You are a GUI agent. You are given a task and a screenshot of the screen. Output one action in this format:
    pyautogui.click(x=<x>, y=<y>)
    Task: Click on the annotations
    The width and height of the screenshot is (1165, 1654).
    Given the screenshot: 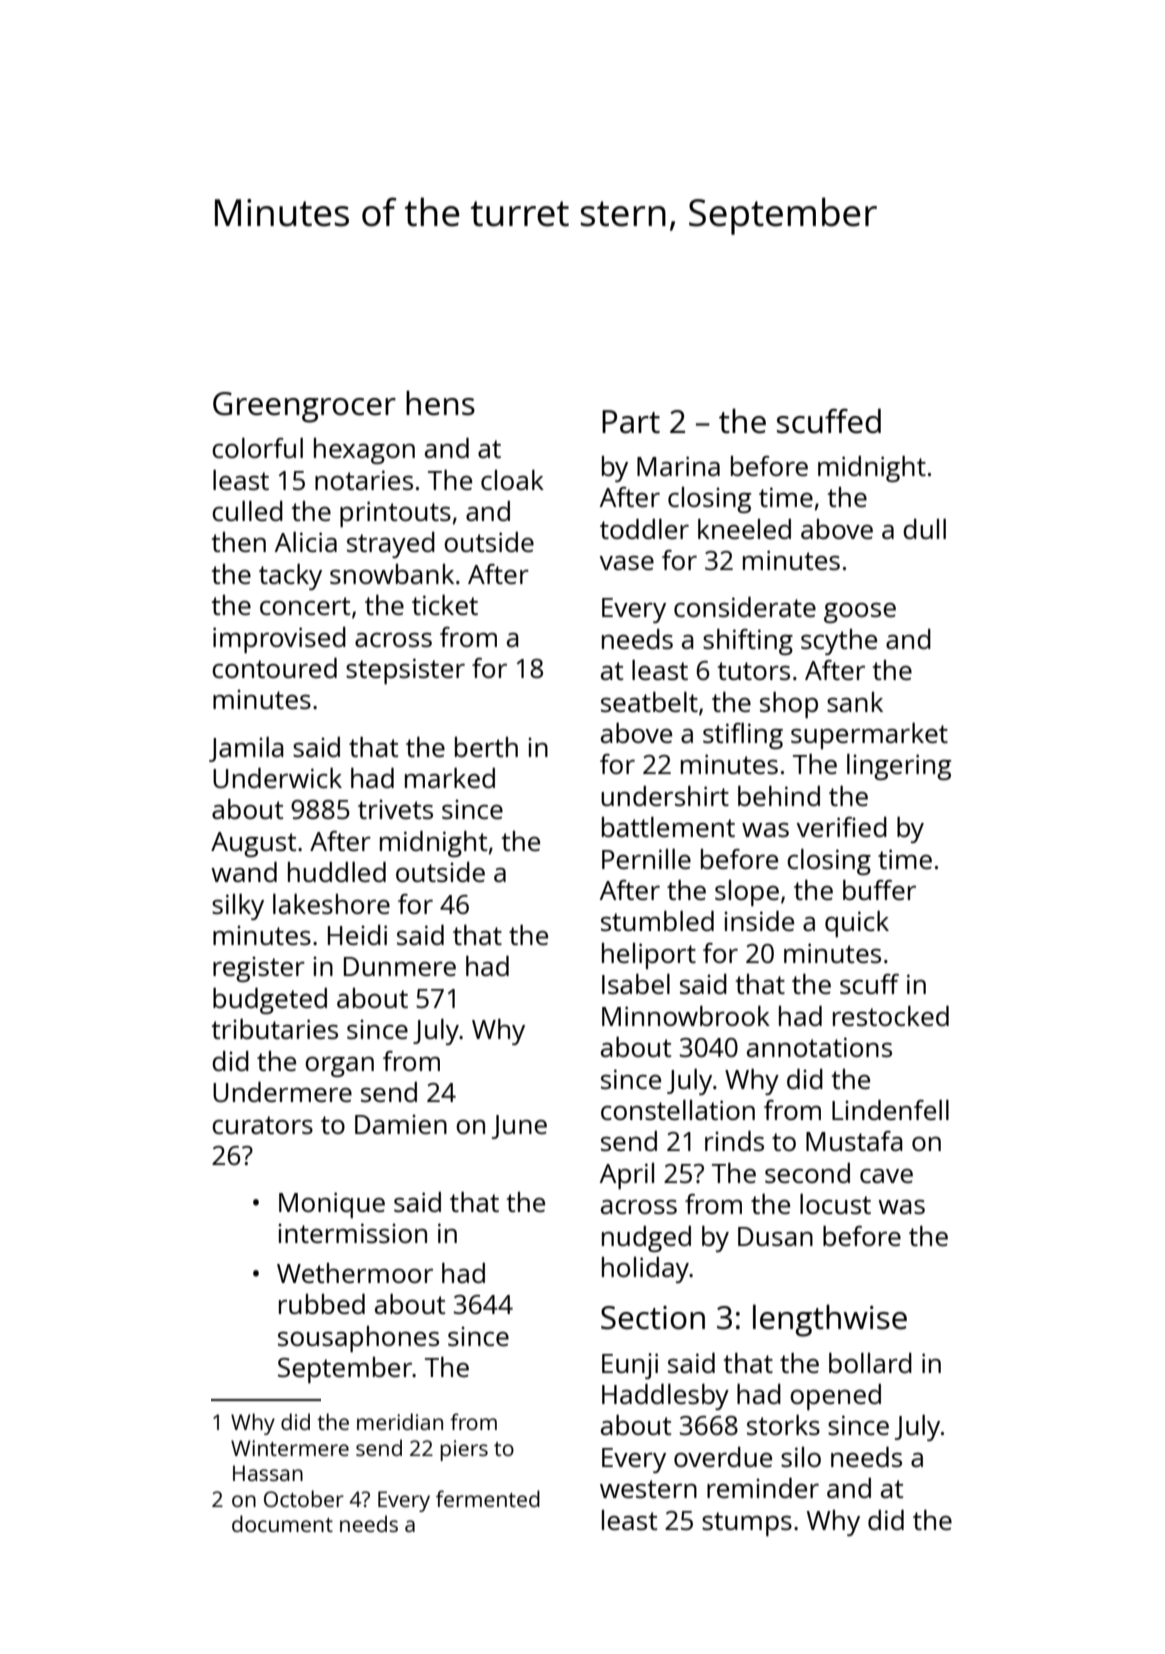 What is the action you would take?
    pyautogui.click(x=819, y=1047)
